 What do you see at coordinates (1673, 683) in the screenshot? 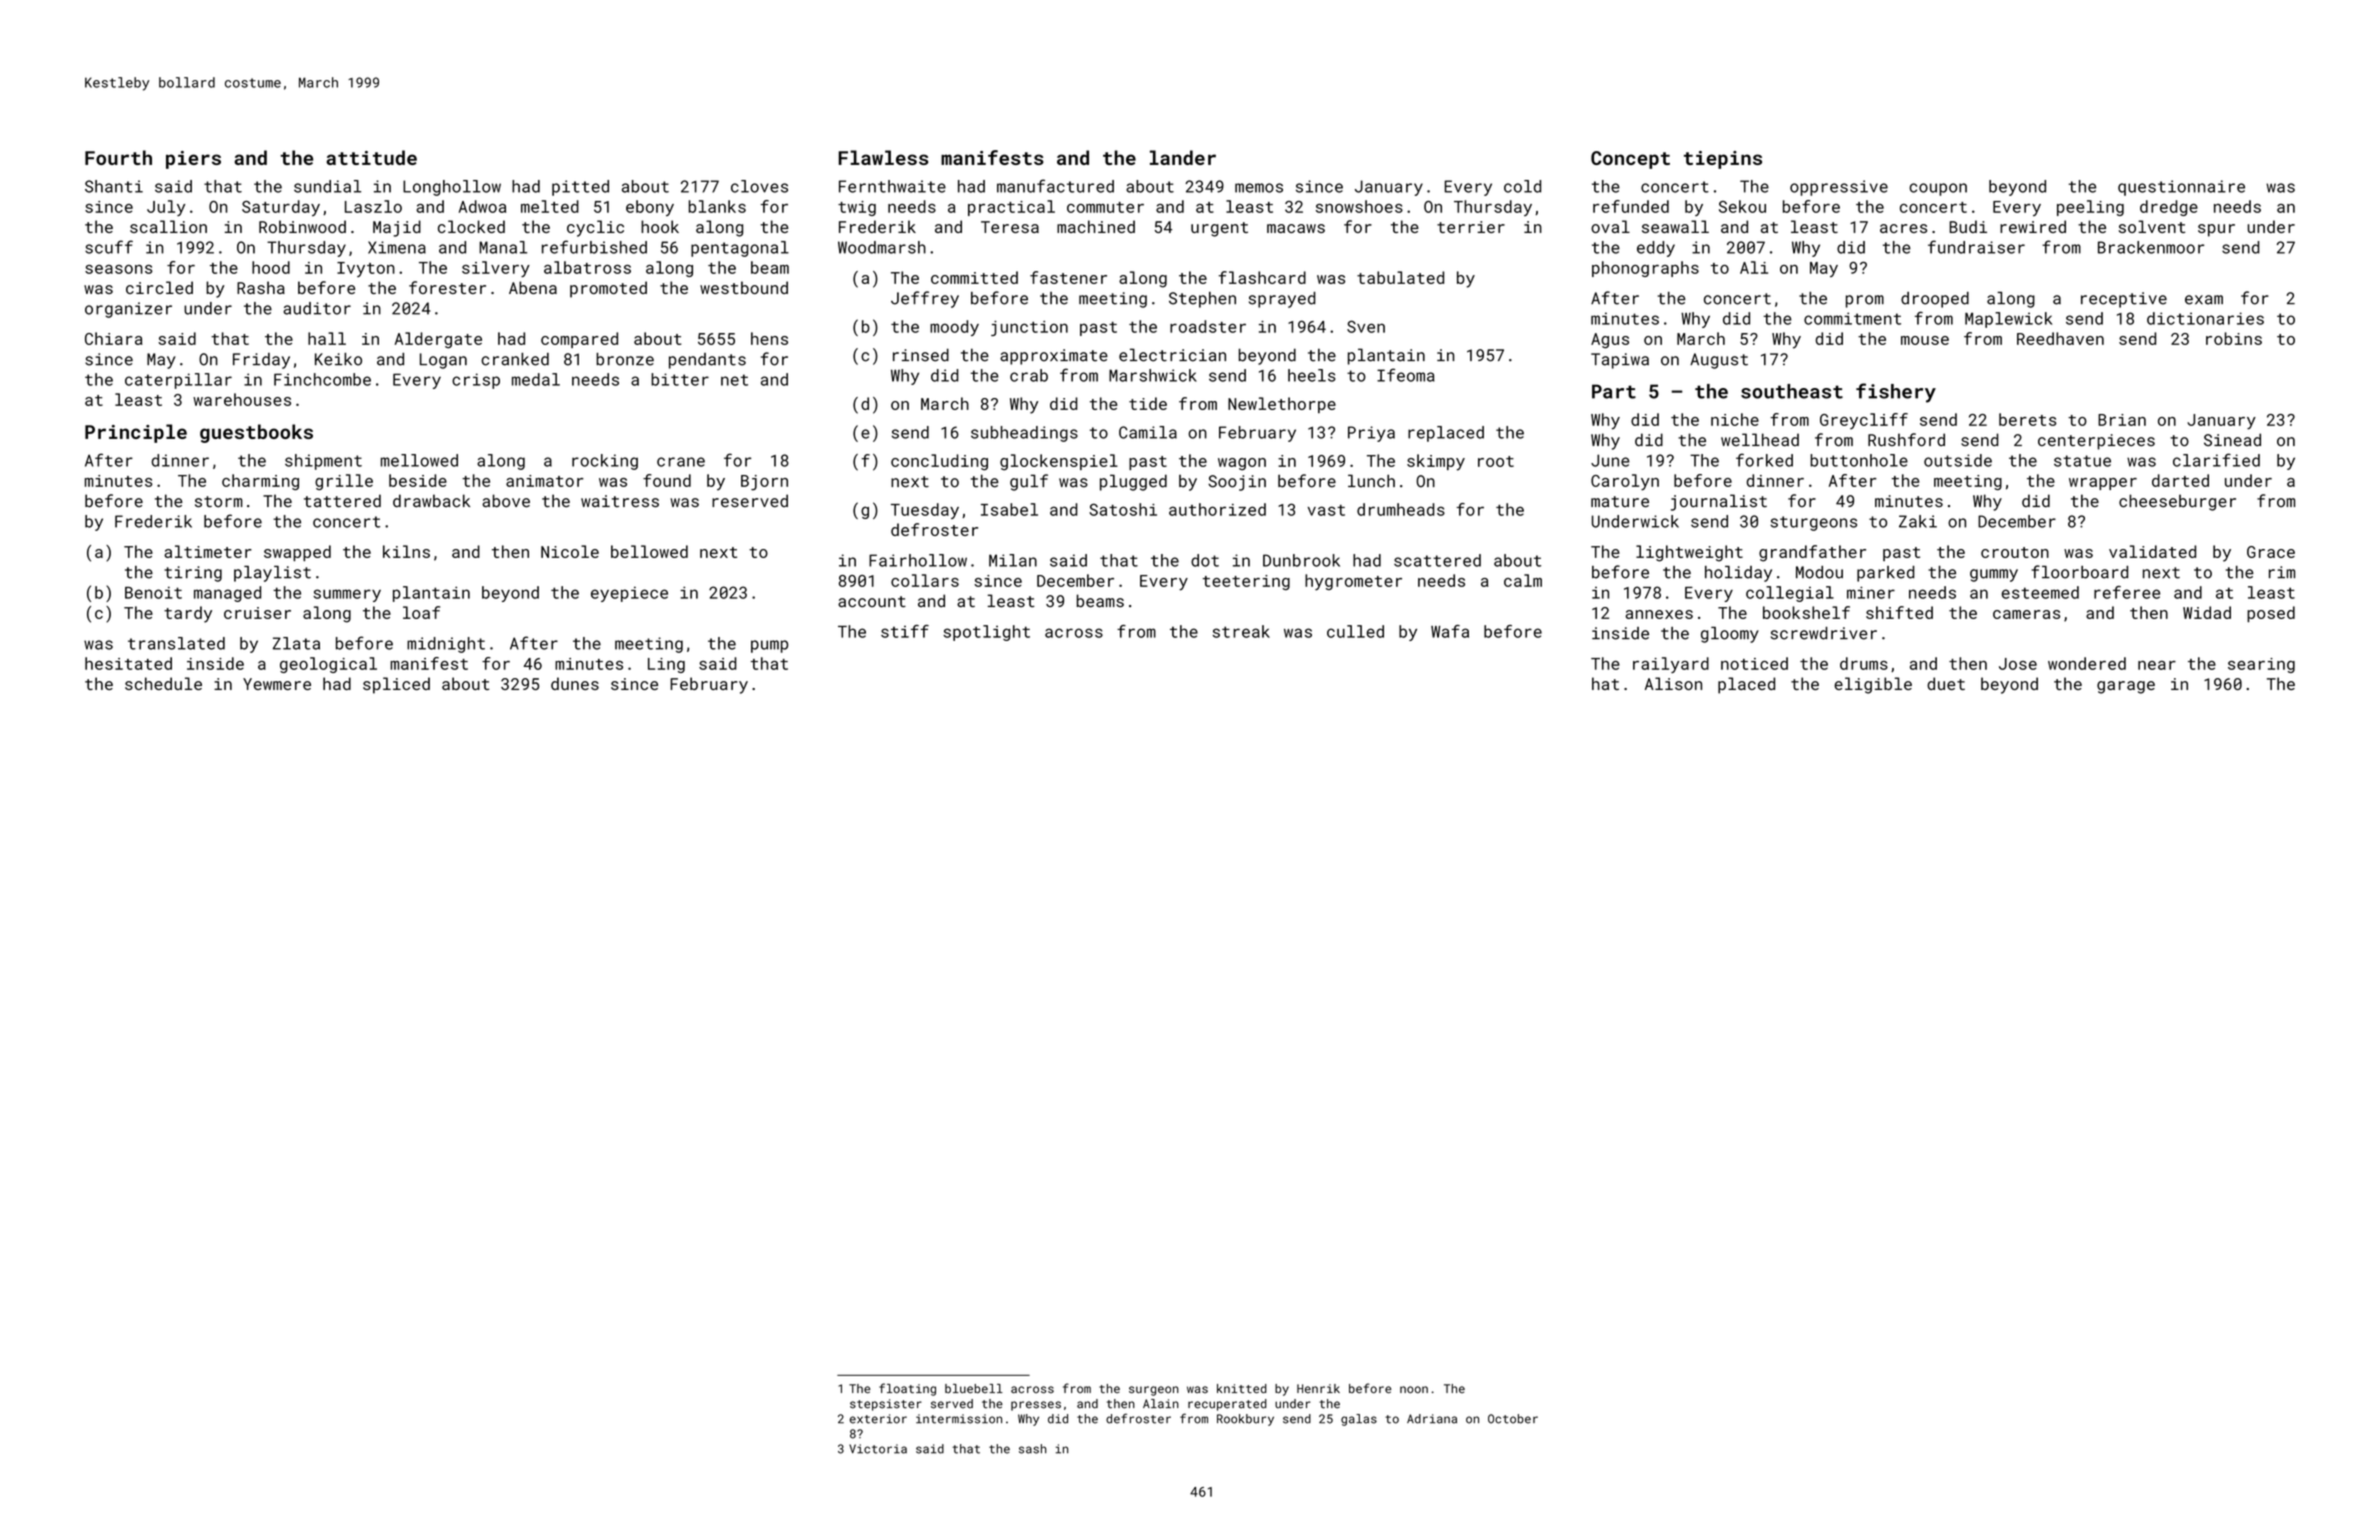
I see `Alison` at bounding box center [1673, 683].
